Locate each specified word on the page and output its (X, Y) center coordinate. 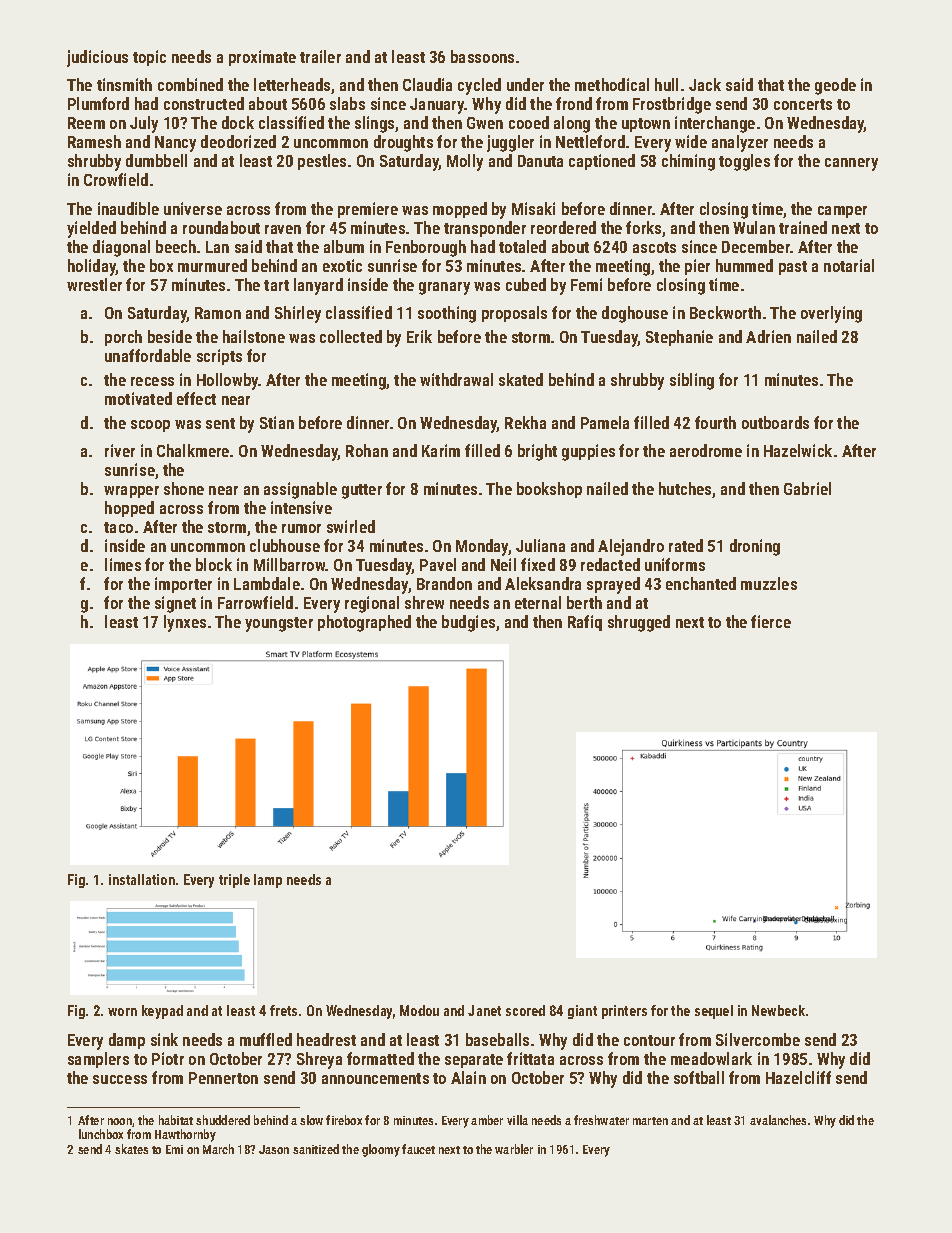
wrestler (94, 284)
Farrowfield (255, 602)
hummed (744, 265)
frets (283, 1010)
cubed (526, 284)
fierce (771, 621)
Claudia (427, 84)
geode (835, 86)
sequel (714, 1012)
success (120, 1079)
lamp (268, 881)
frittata (530, 1058)
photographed (364, 623)
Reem (86, 123)
